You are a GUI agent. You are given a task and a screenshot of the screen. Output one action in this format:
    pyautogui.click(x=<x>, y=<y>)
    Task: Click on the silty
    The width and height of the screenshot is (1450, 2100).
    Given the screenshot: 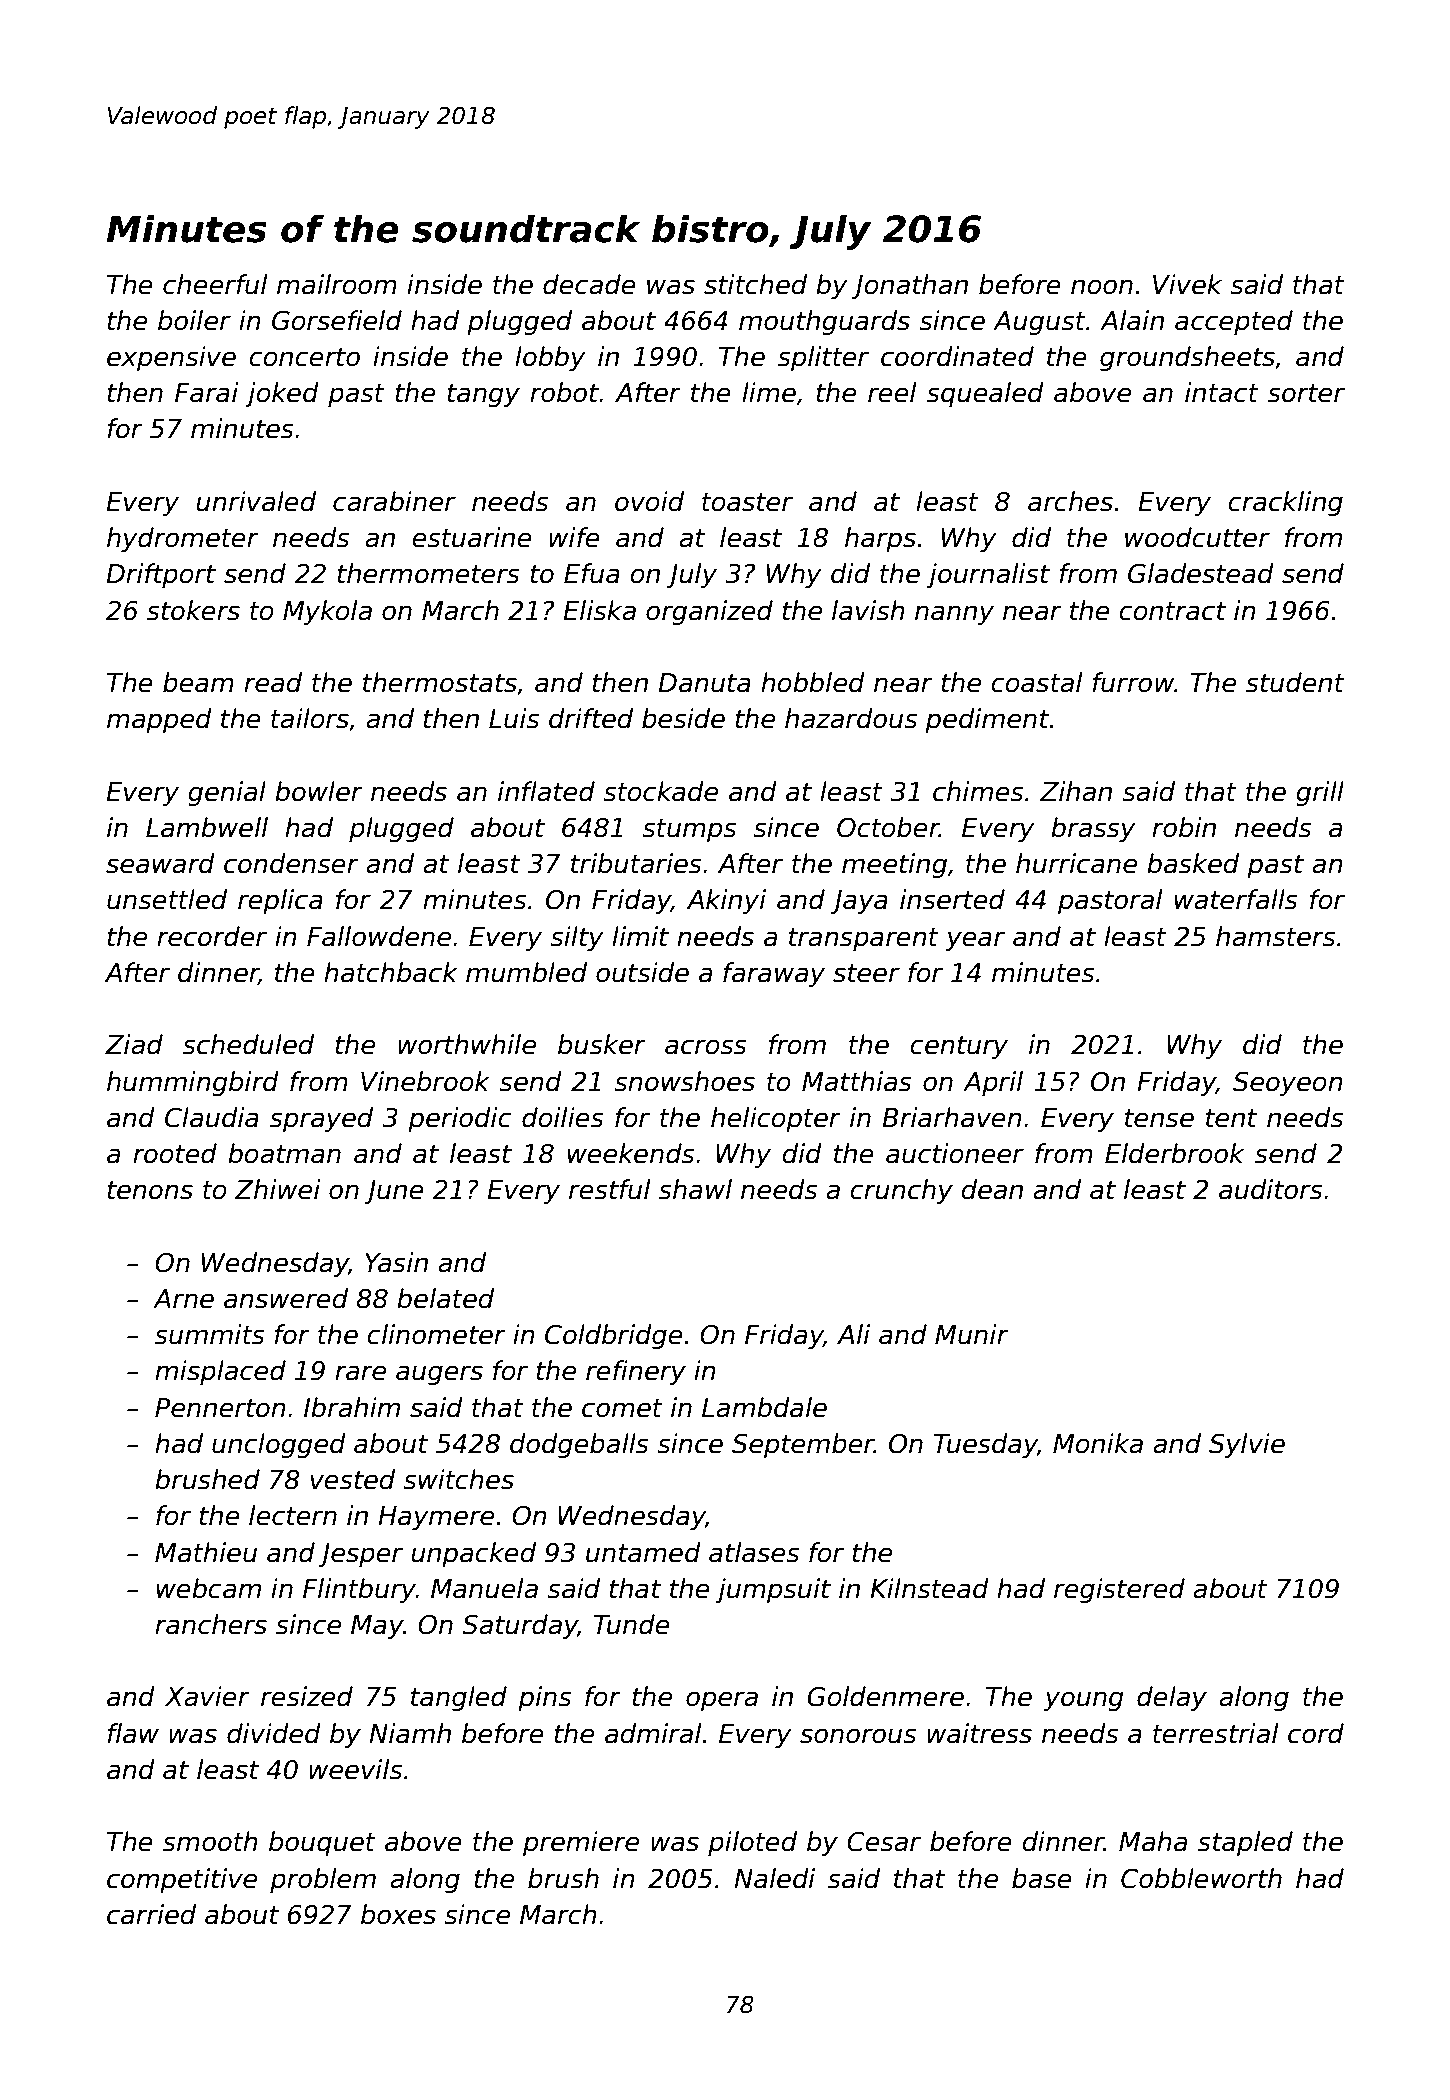 What is the action you would take?
    pyautogui.click(x=577, y=938)
